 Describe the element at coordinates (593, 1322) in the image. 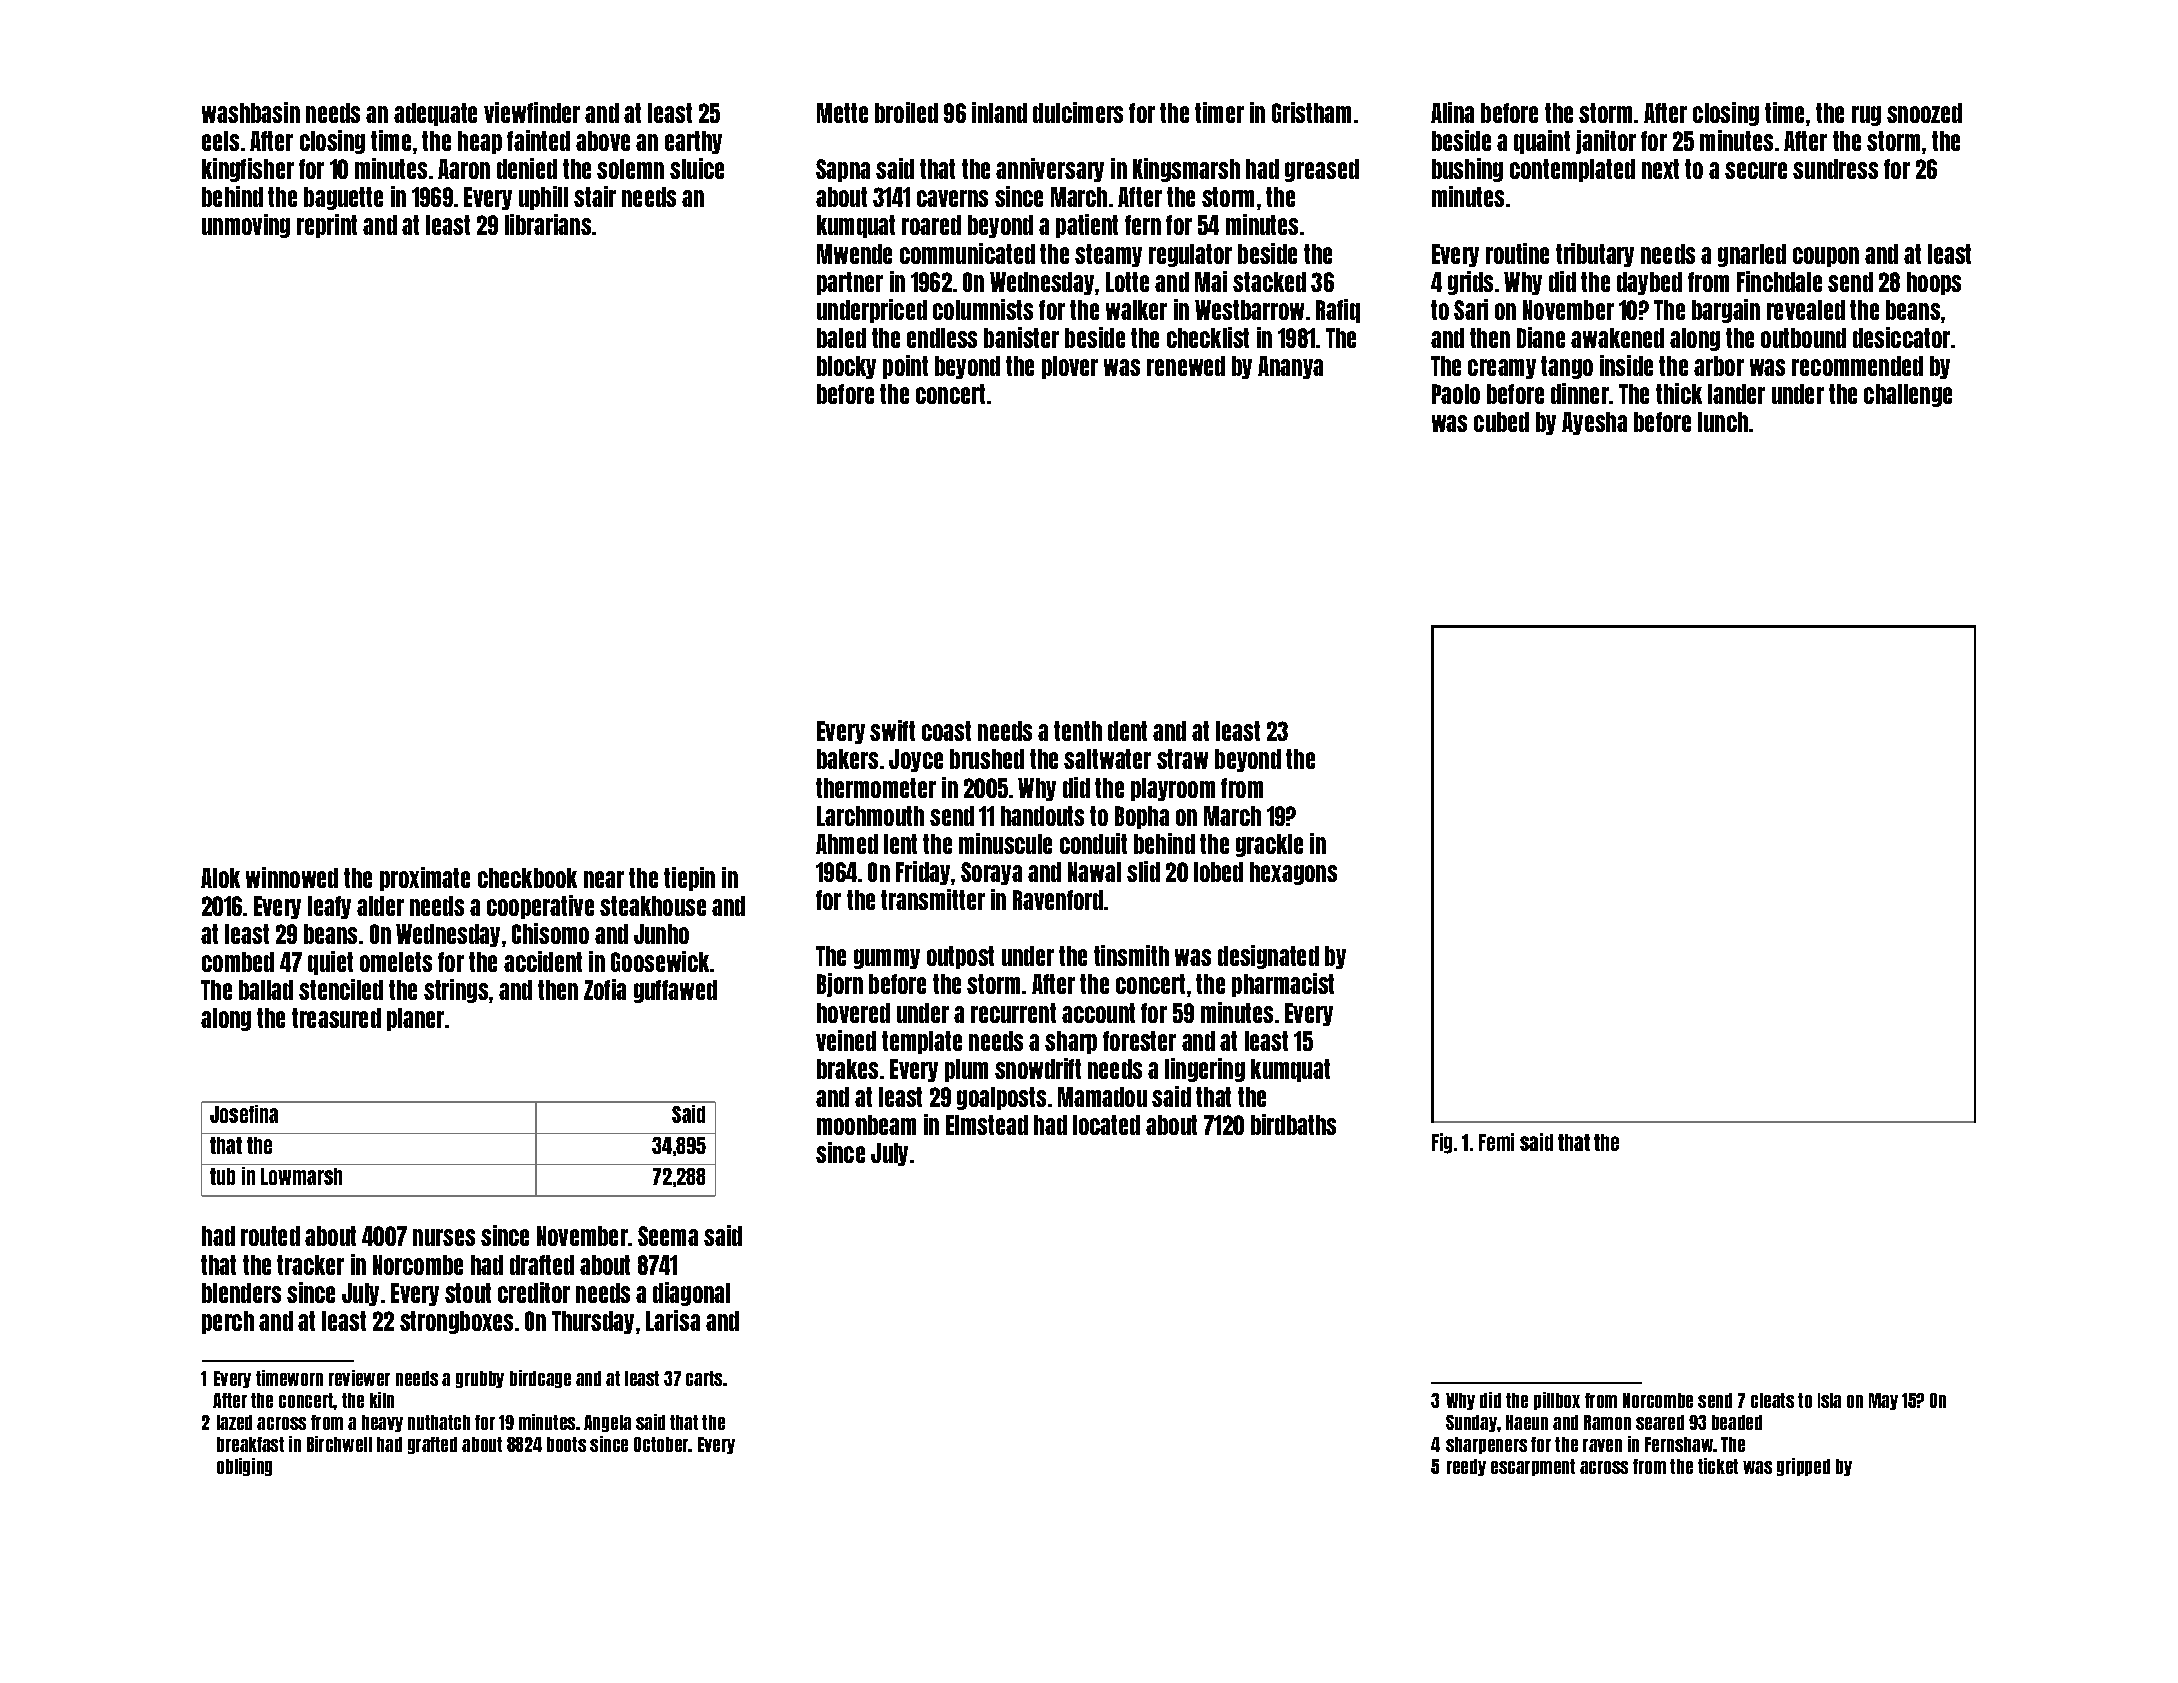

I see `Thursday` at that location.
